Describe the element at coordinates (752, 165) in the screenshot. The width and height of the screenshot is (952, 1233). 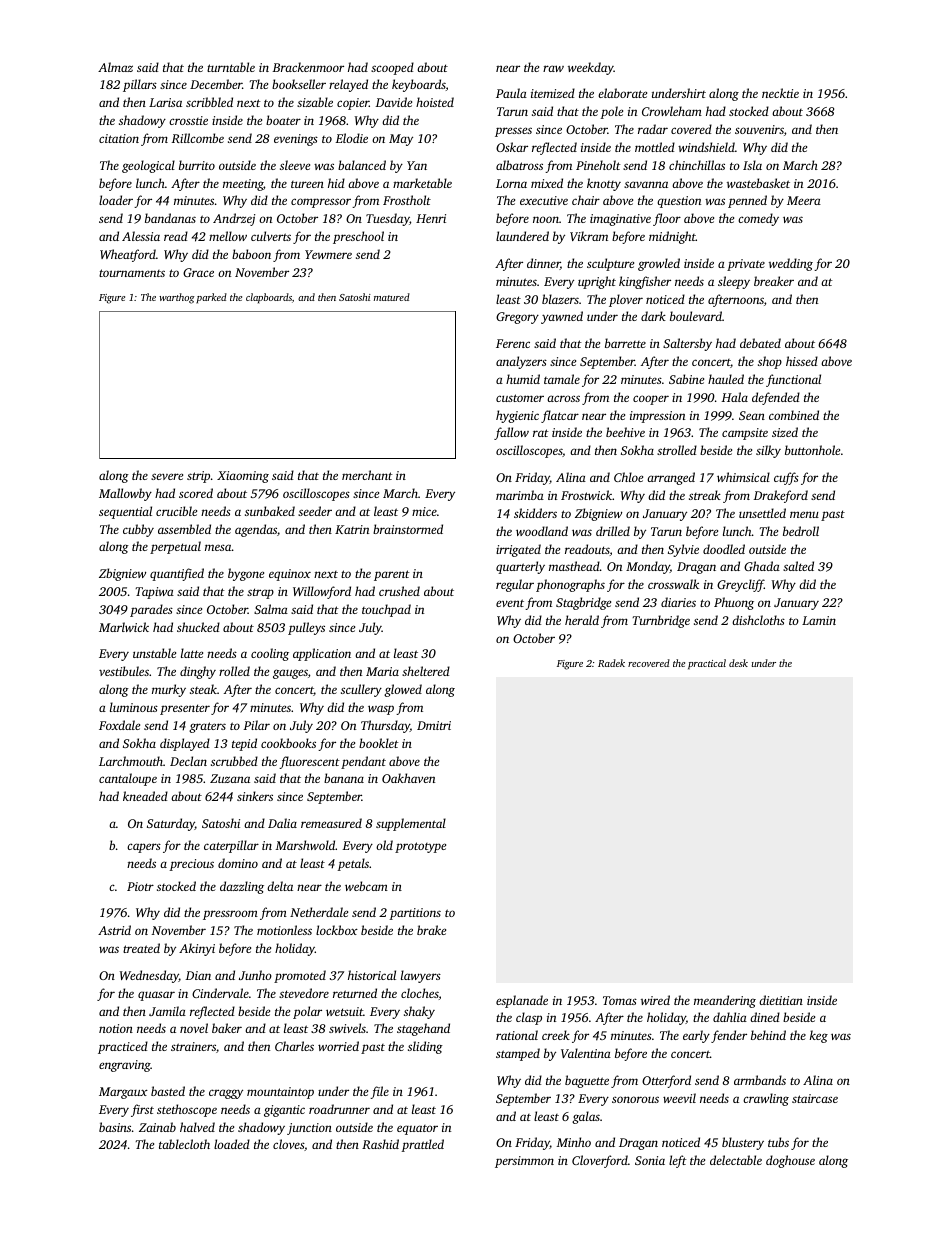
I see `Isla` at that location.
